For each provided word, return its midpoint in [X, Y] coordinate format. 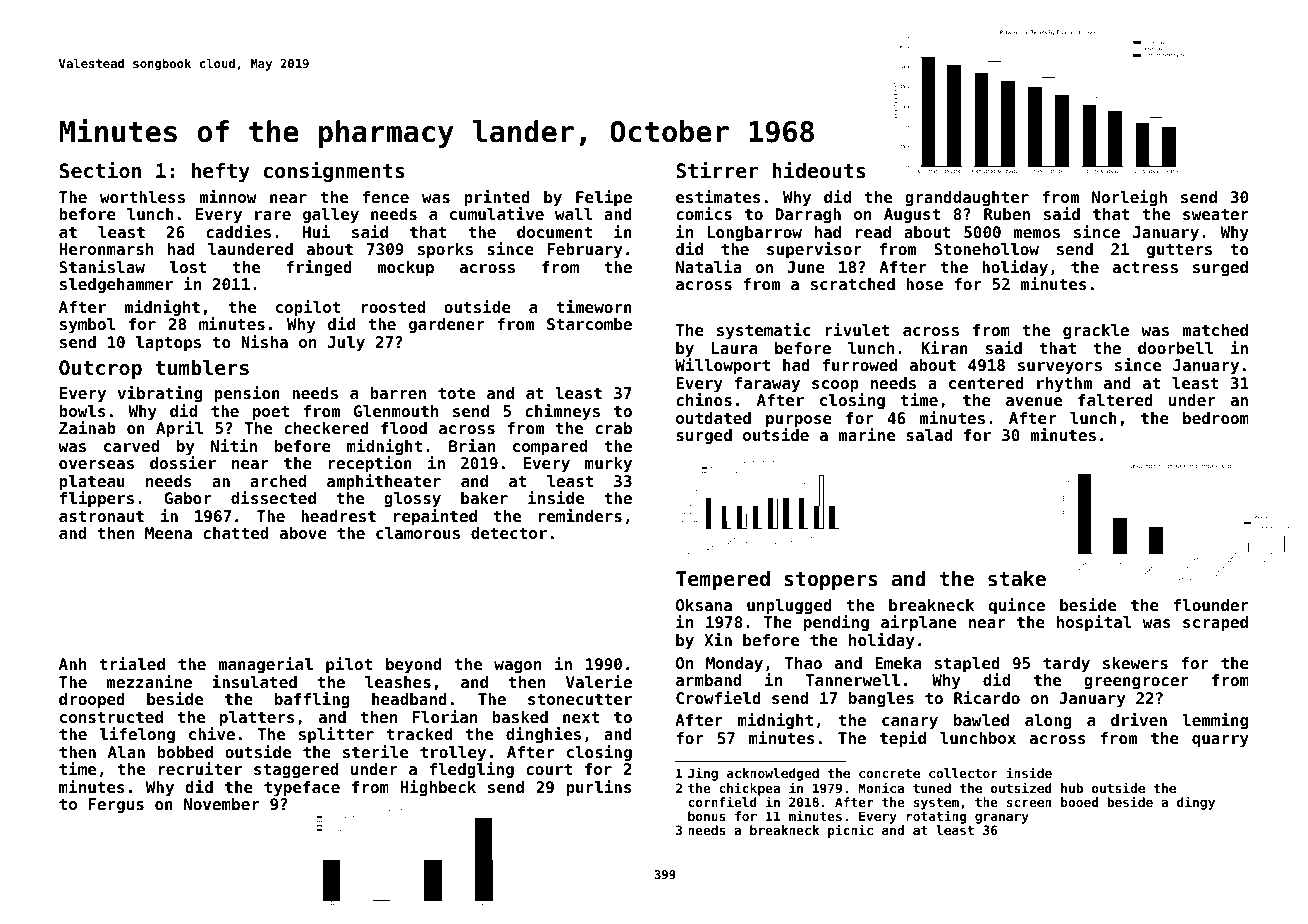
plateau [92, 483]
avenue [1034, 401]
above [303, 533]
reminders [580, 515]
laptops [168, 344]
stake [1017, 579]
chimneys [562, 412]
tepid [903, 739]
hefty [221, 172]
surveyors [1060, 368]
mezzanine [149, 681]
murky [608, 465]
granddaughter [967, 199]
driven [1139, 719]
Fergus [116, 806]
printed [497, 198]
